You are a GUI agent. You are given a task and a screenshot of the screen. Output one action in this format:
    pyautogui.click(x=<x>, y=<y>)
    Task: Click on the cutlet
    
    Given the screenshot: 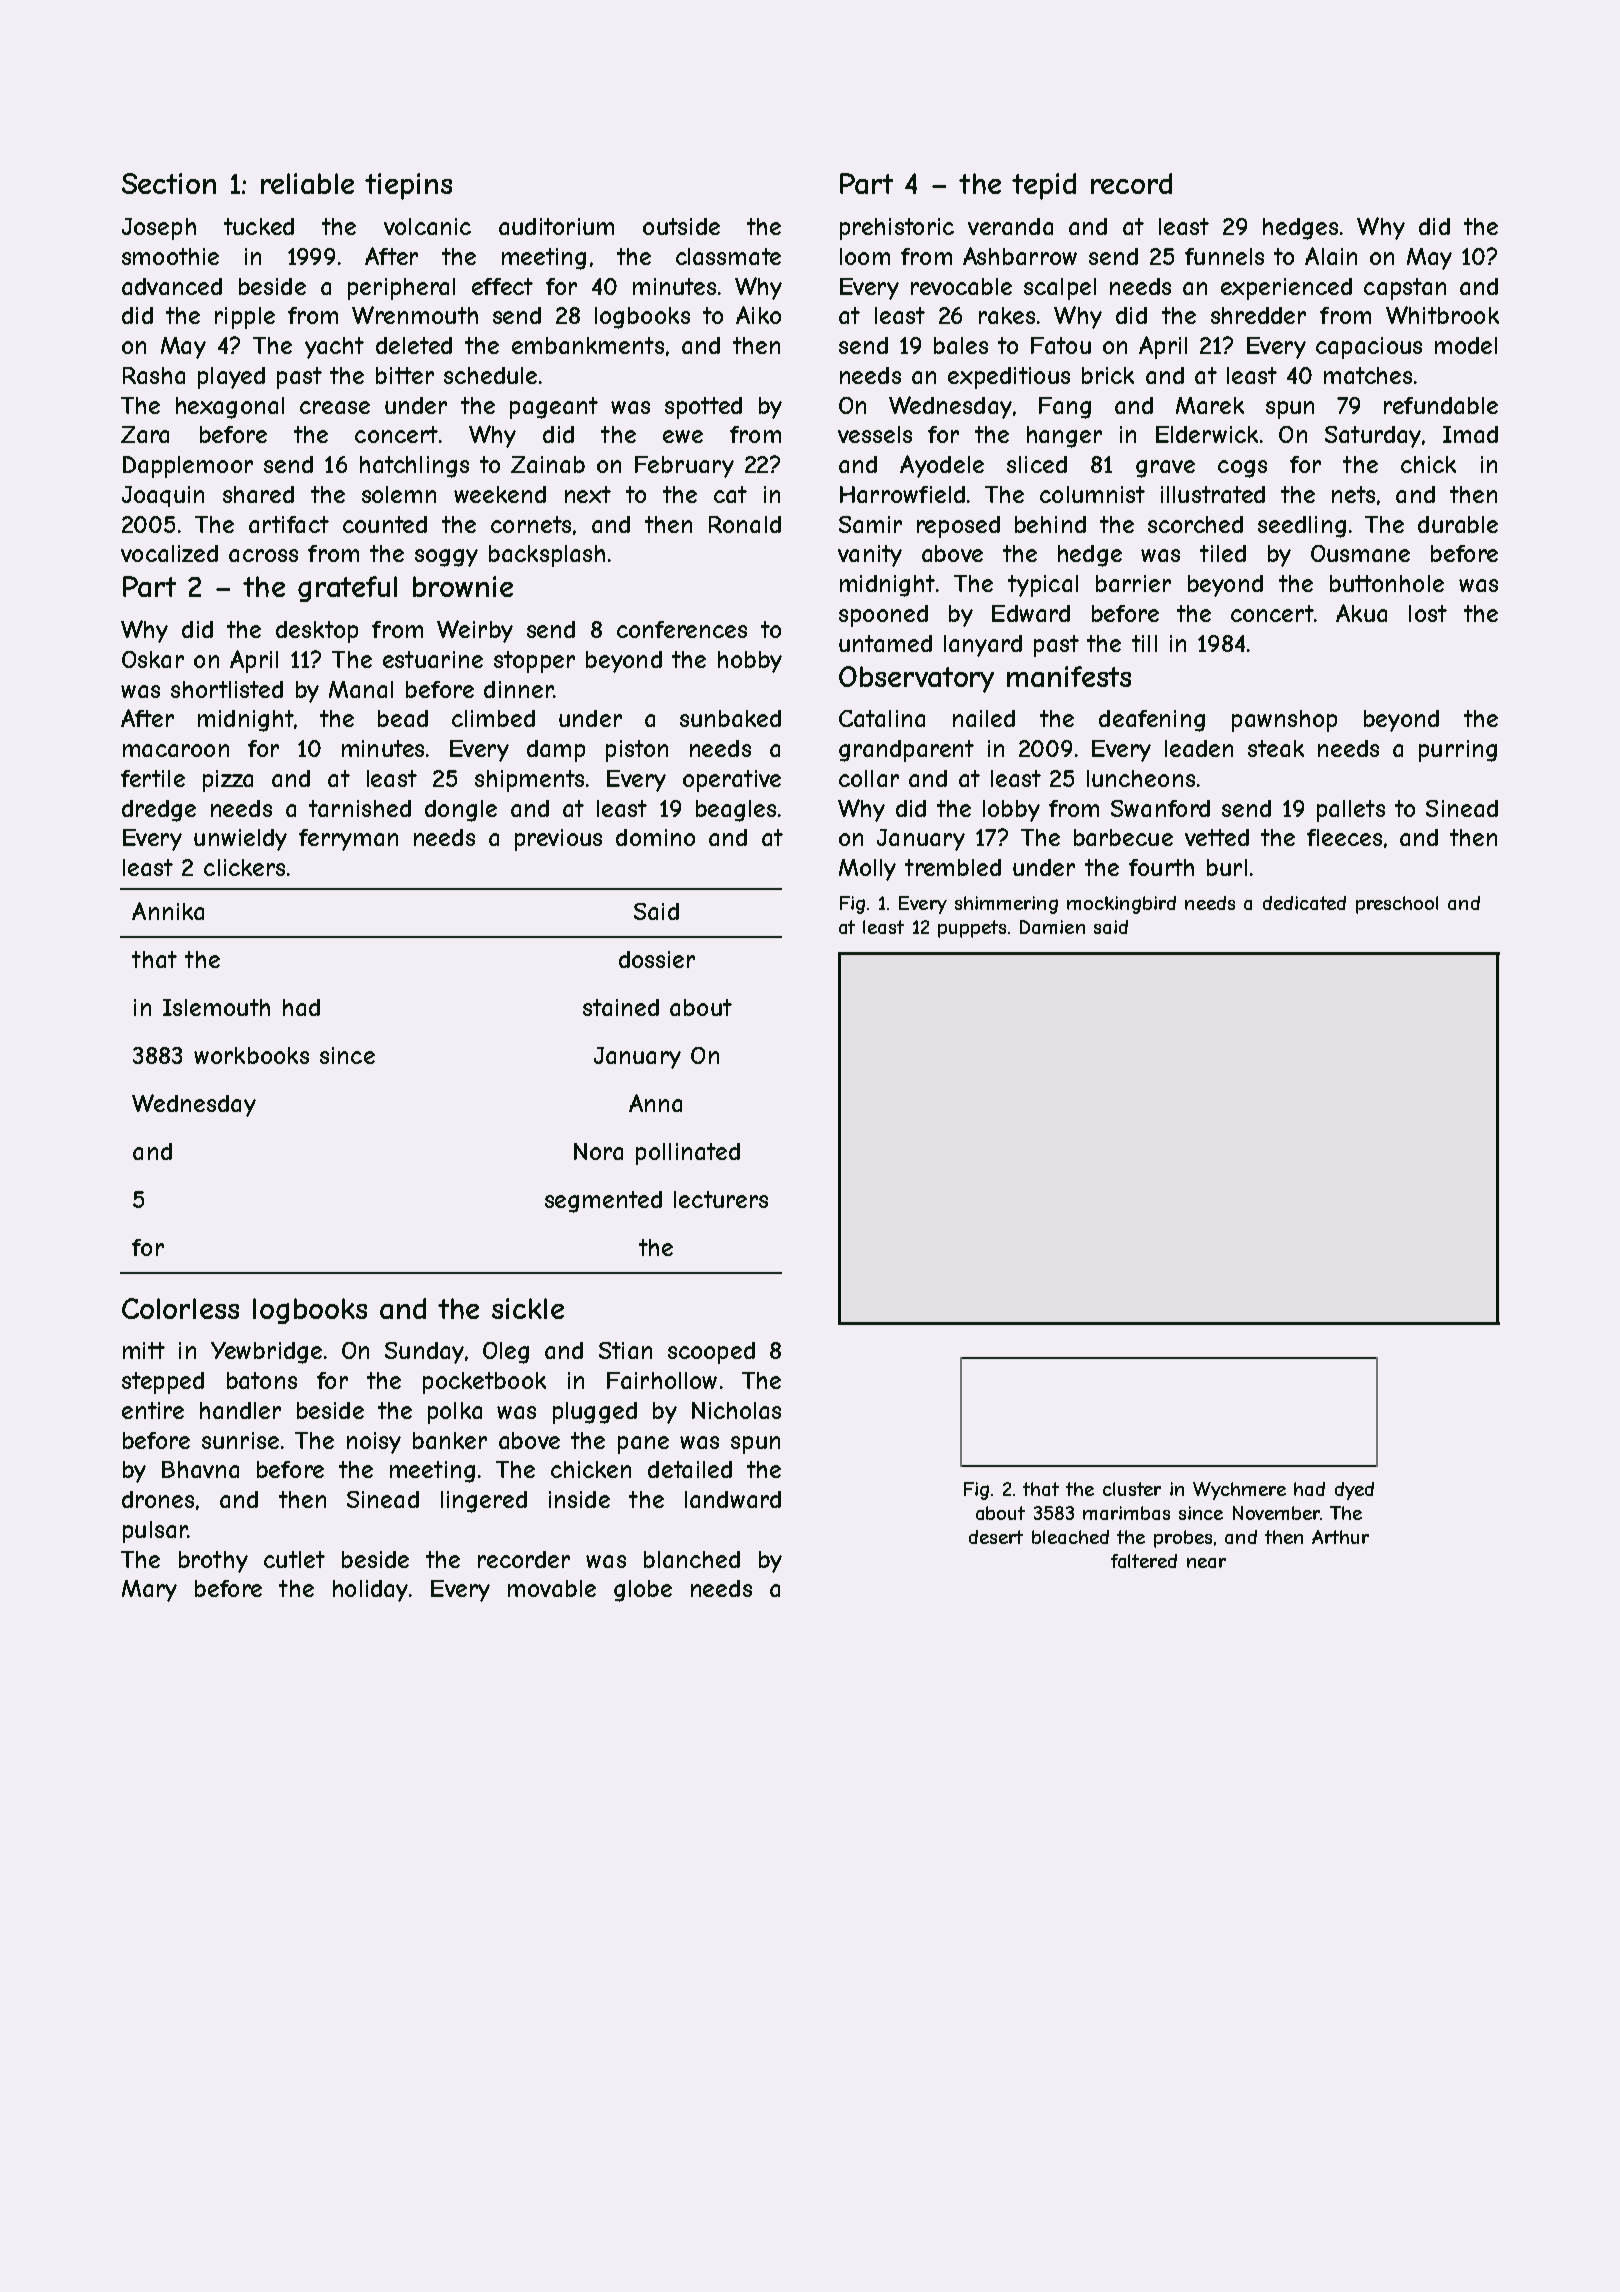 What is the action you would take?
    pyautogui.click(x=294, y=1559)
